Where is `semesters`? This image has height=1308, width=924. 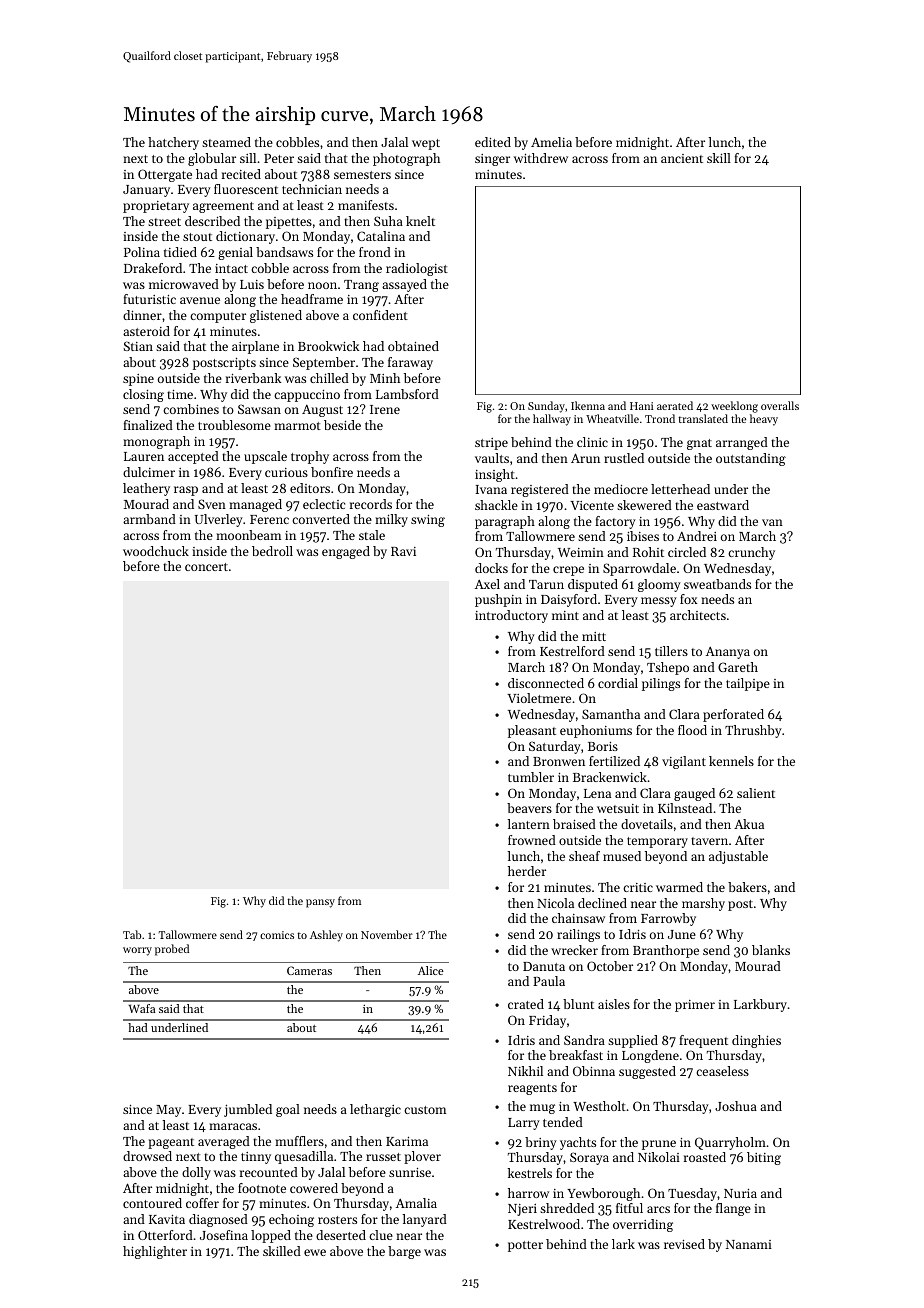
semesters is located at coordinates (362, 175).
